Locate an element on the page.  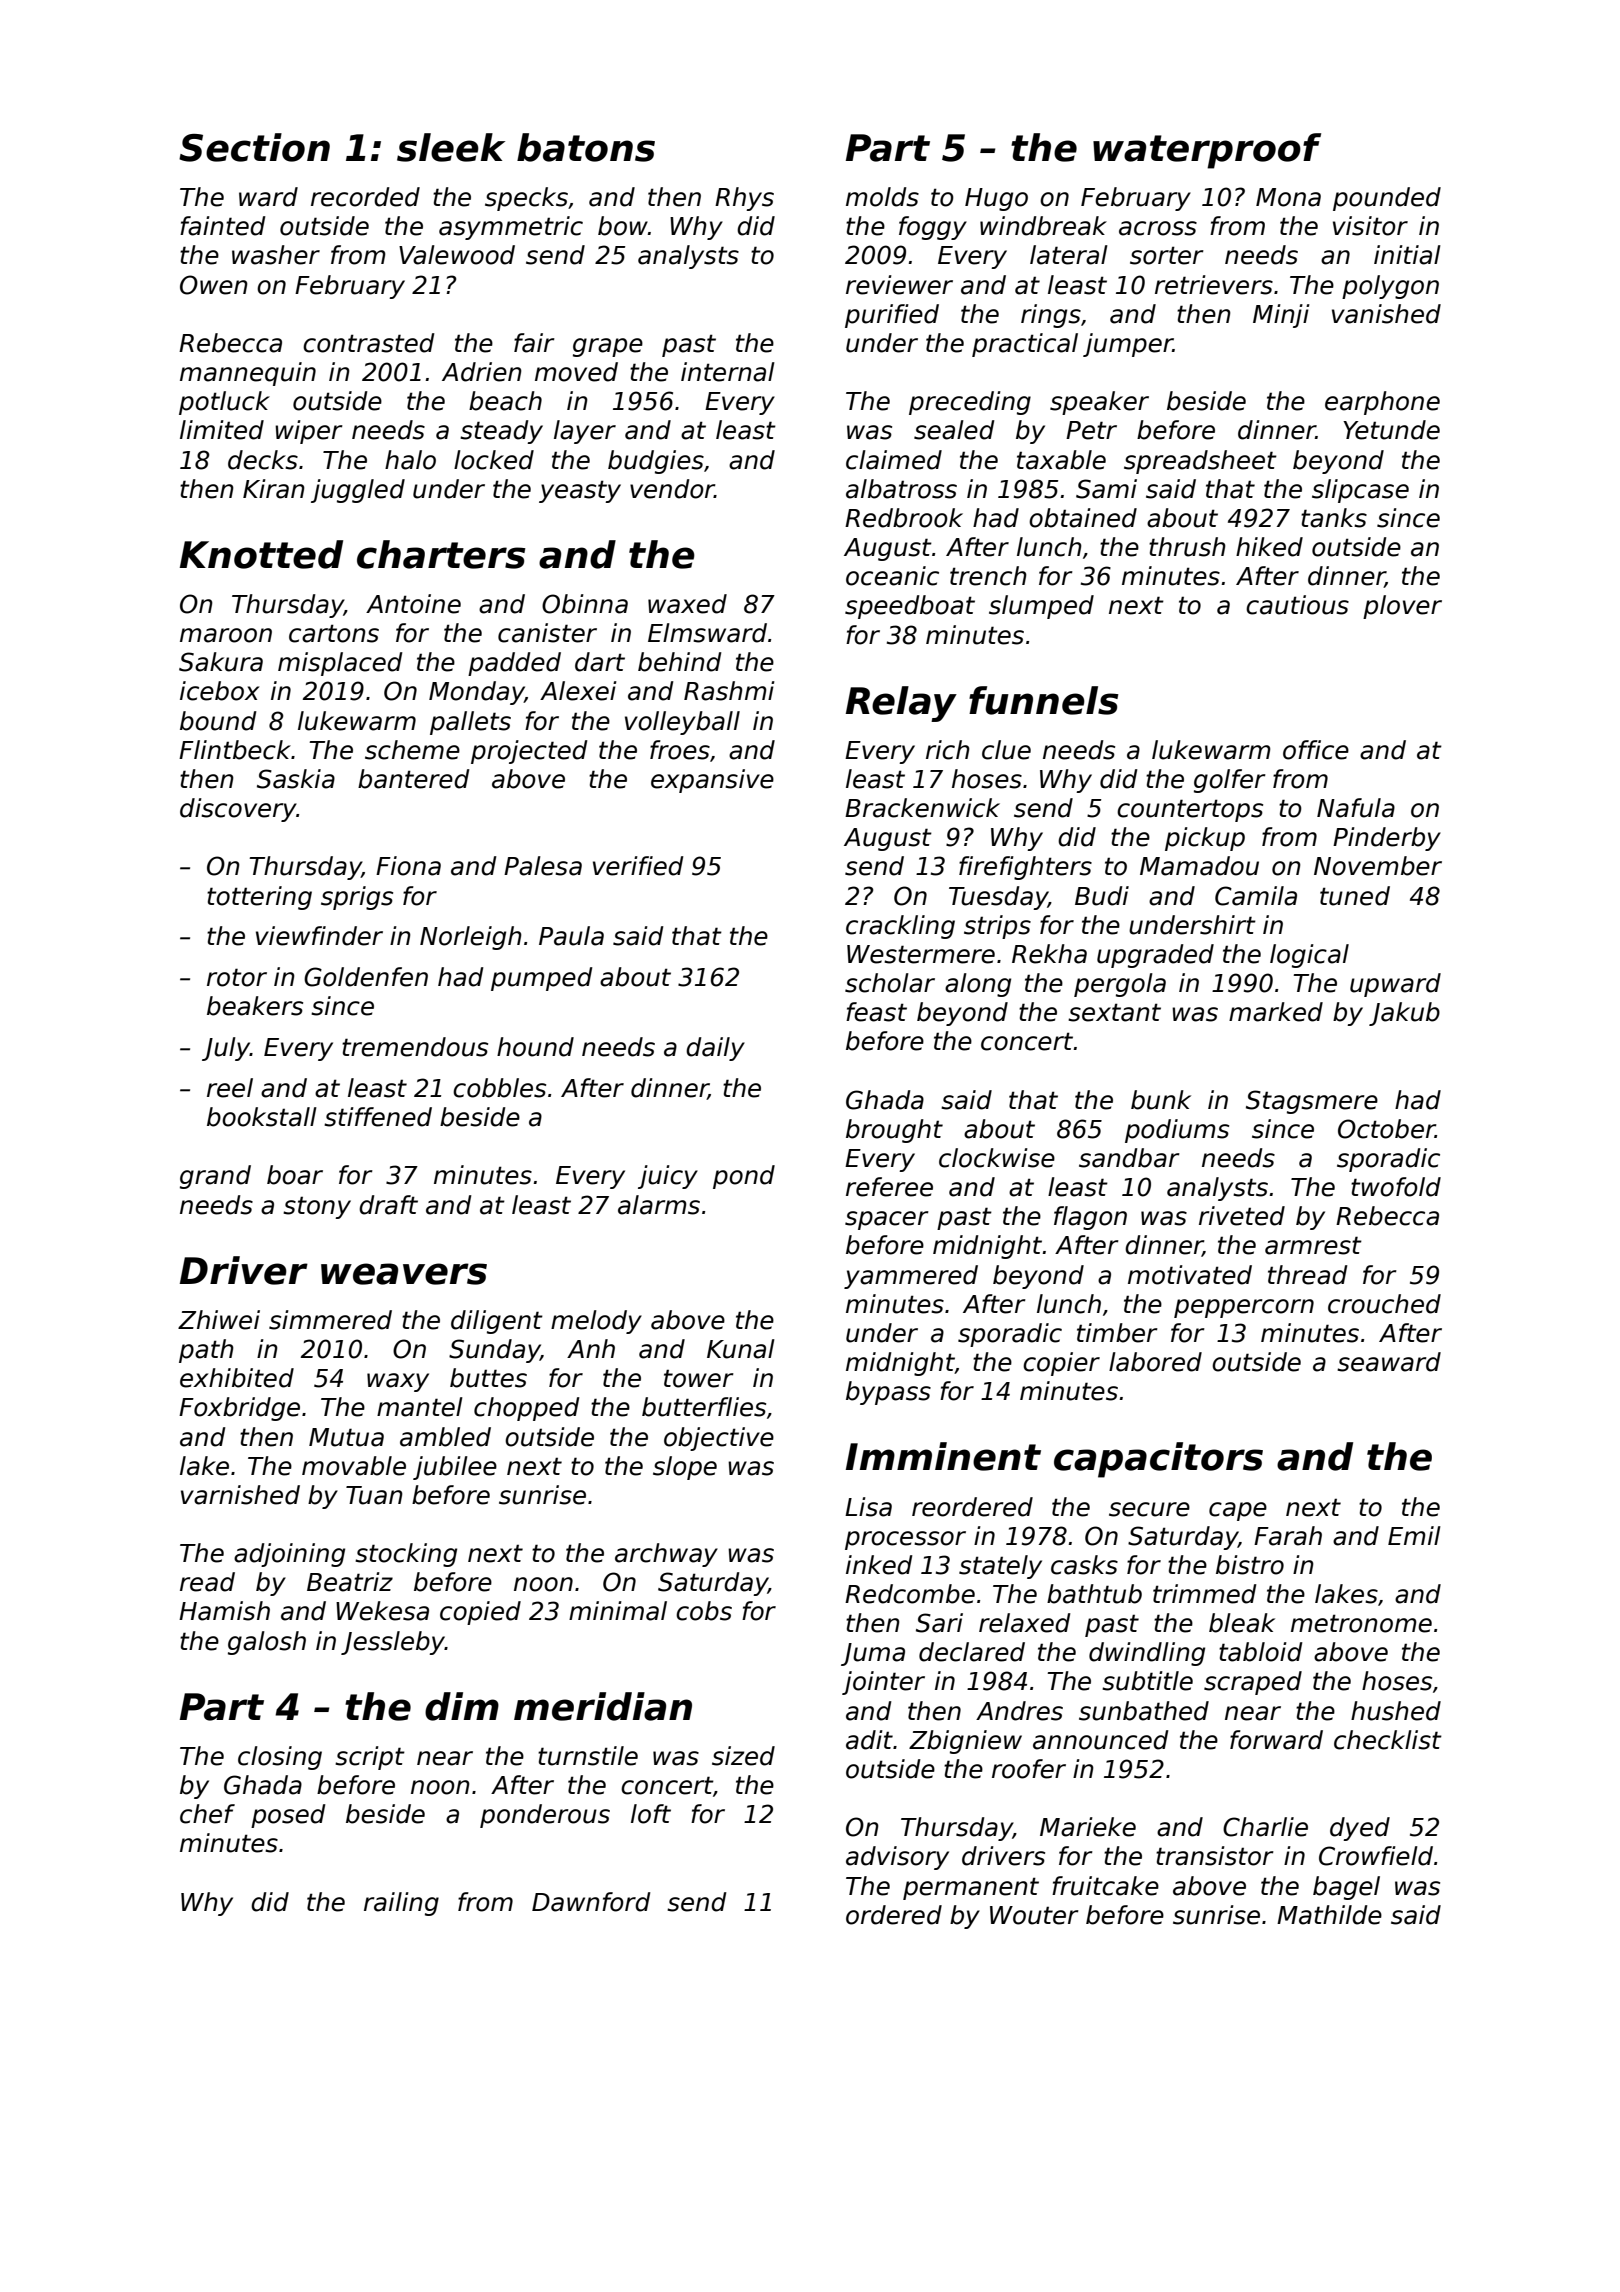
loft is located at coordinates (651, 1814).
